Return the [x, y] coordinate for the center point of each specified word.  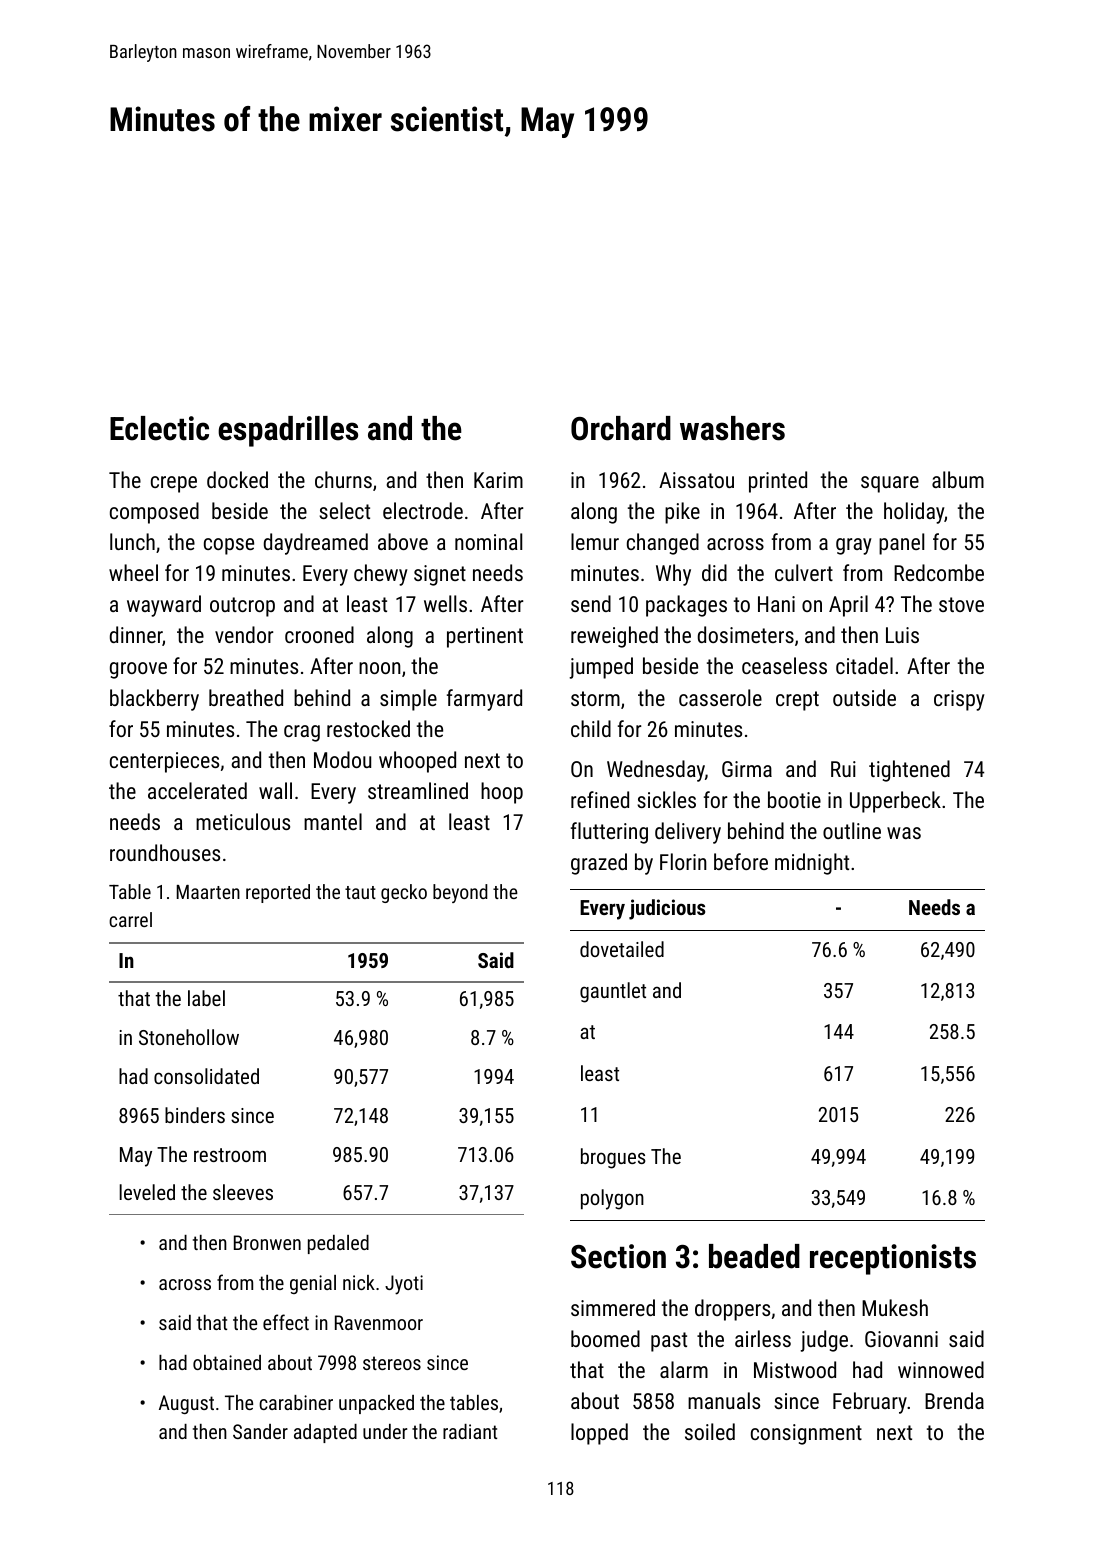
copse [229, 546]
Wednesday [656, 771]
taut [360, 892]
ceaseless [784, 665]
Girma [747, 769]
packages [686, 606]
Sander [260, 1431]
